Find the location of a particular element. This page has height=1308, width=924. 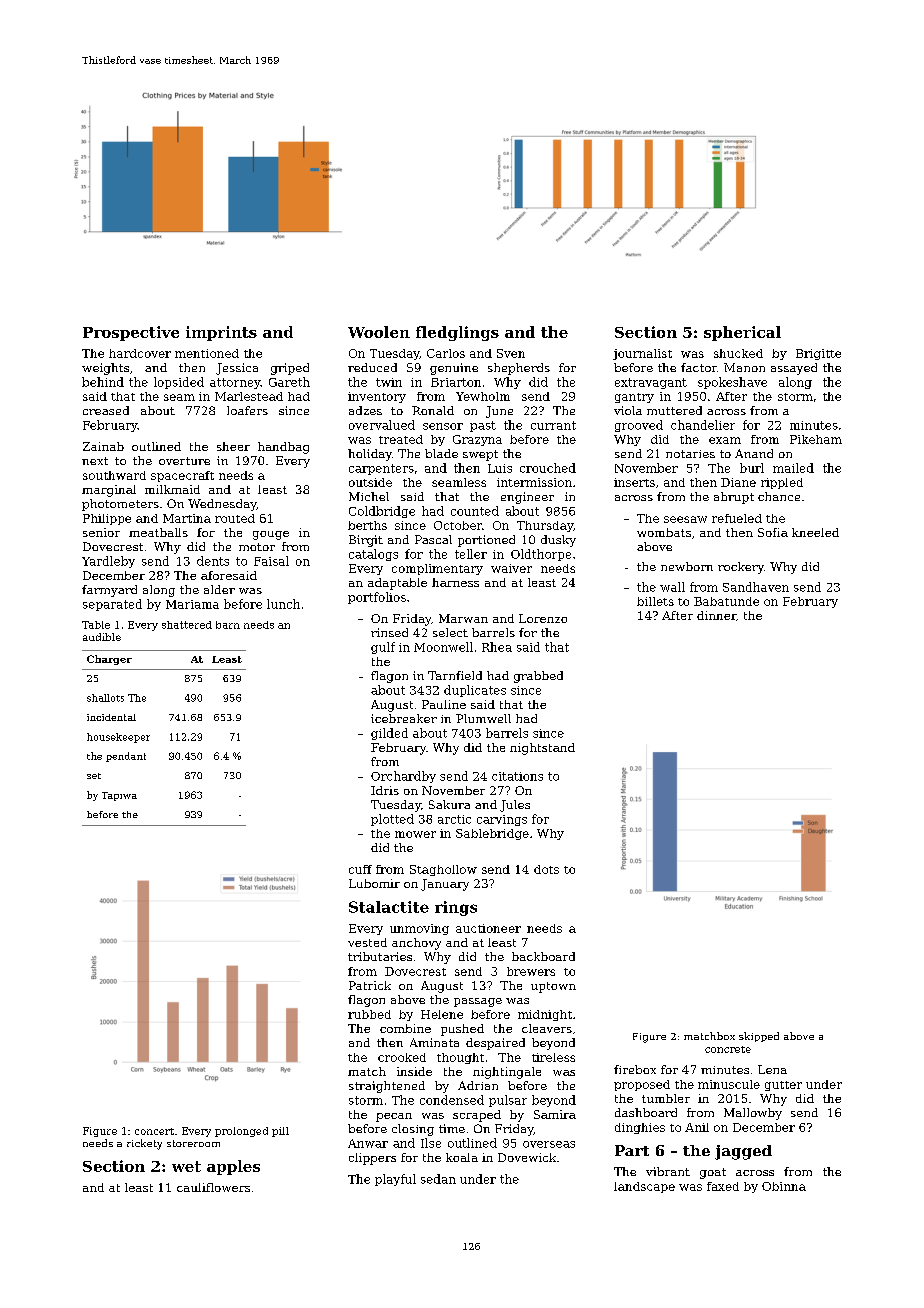

skipped is located at coordinates (759, 1037).
